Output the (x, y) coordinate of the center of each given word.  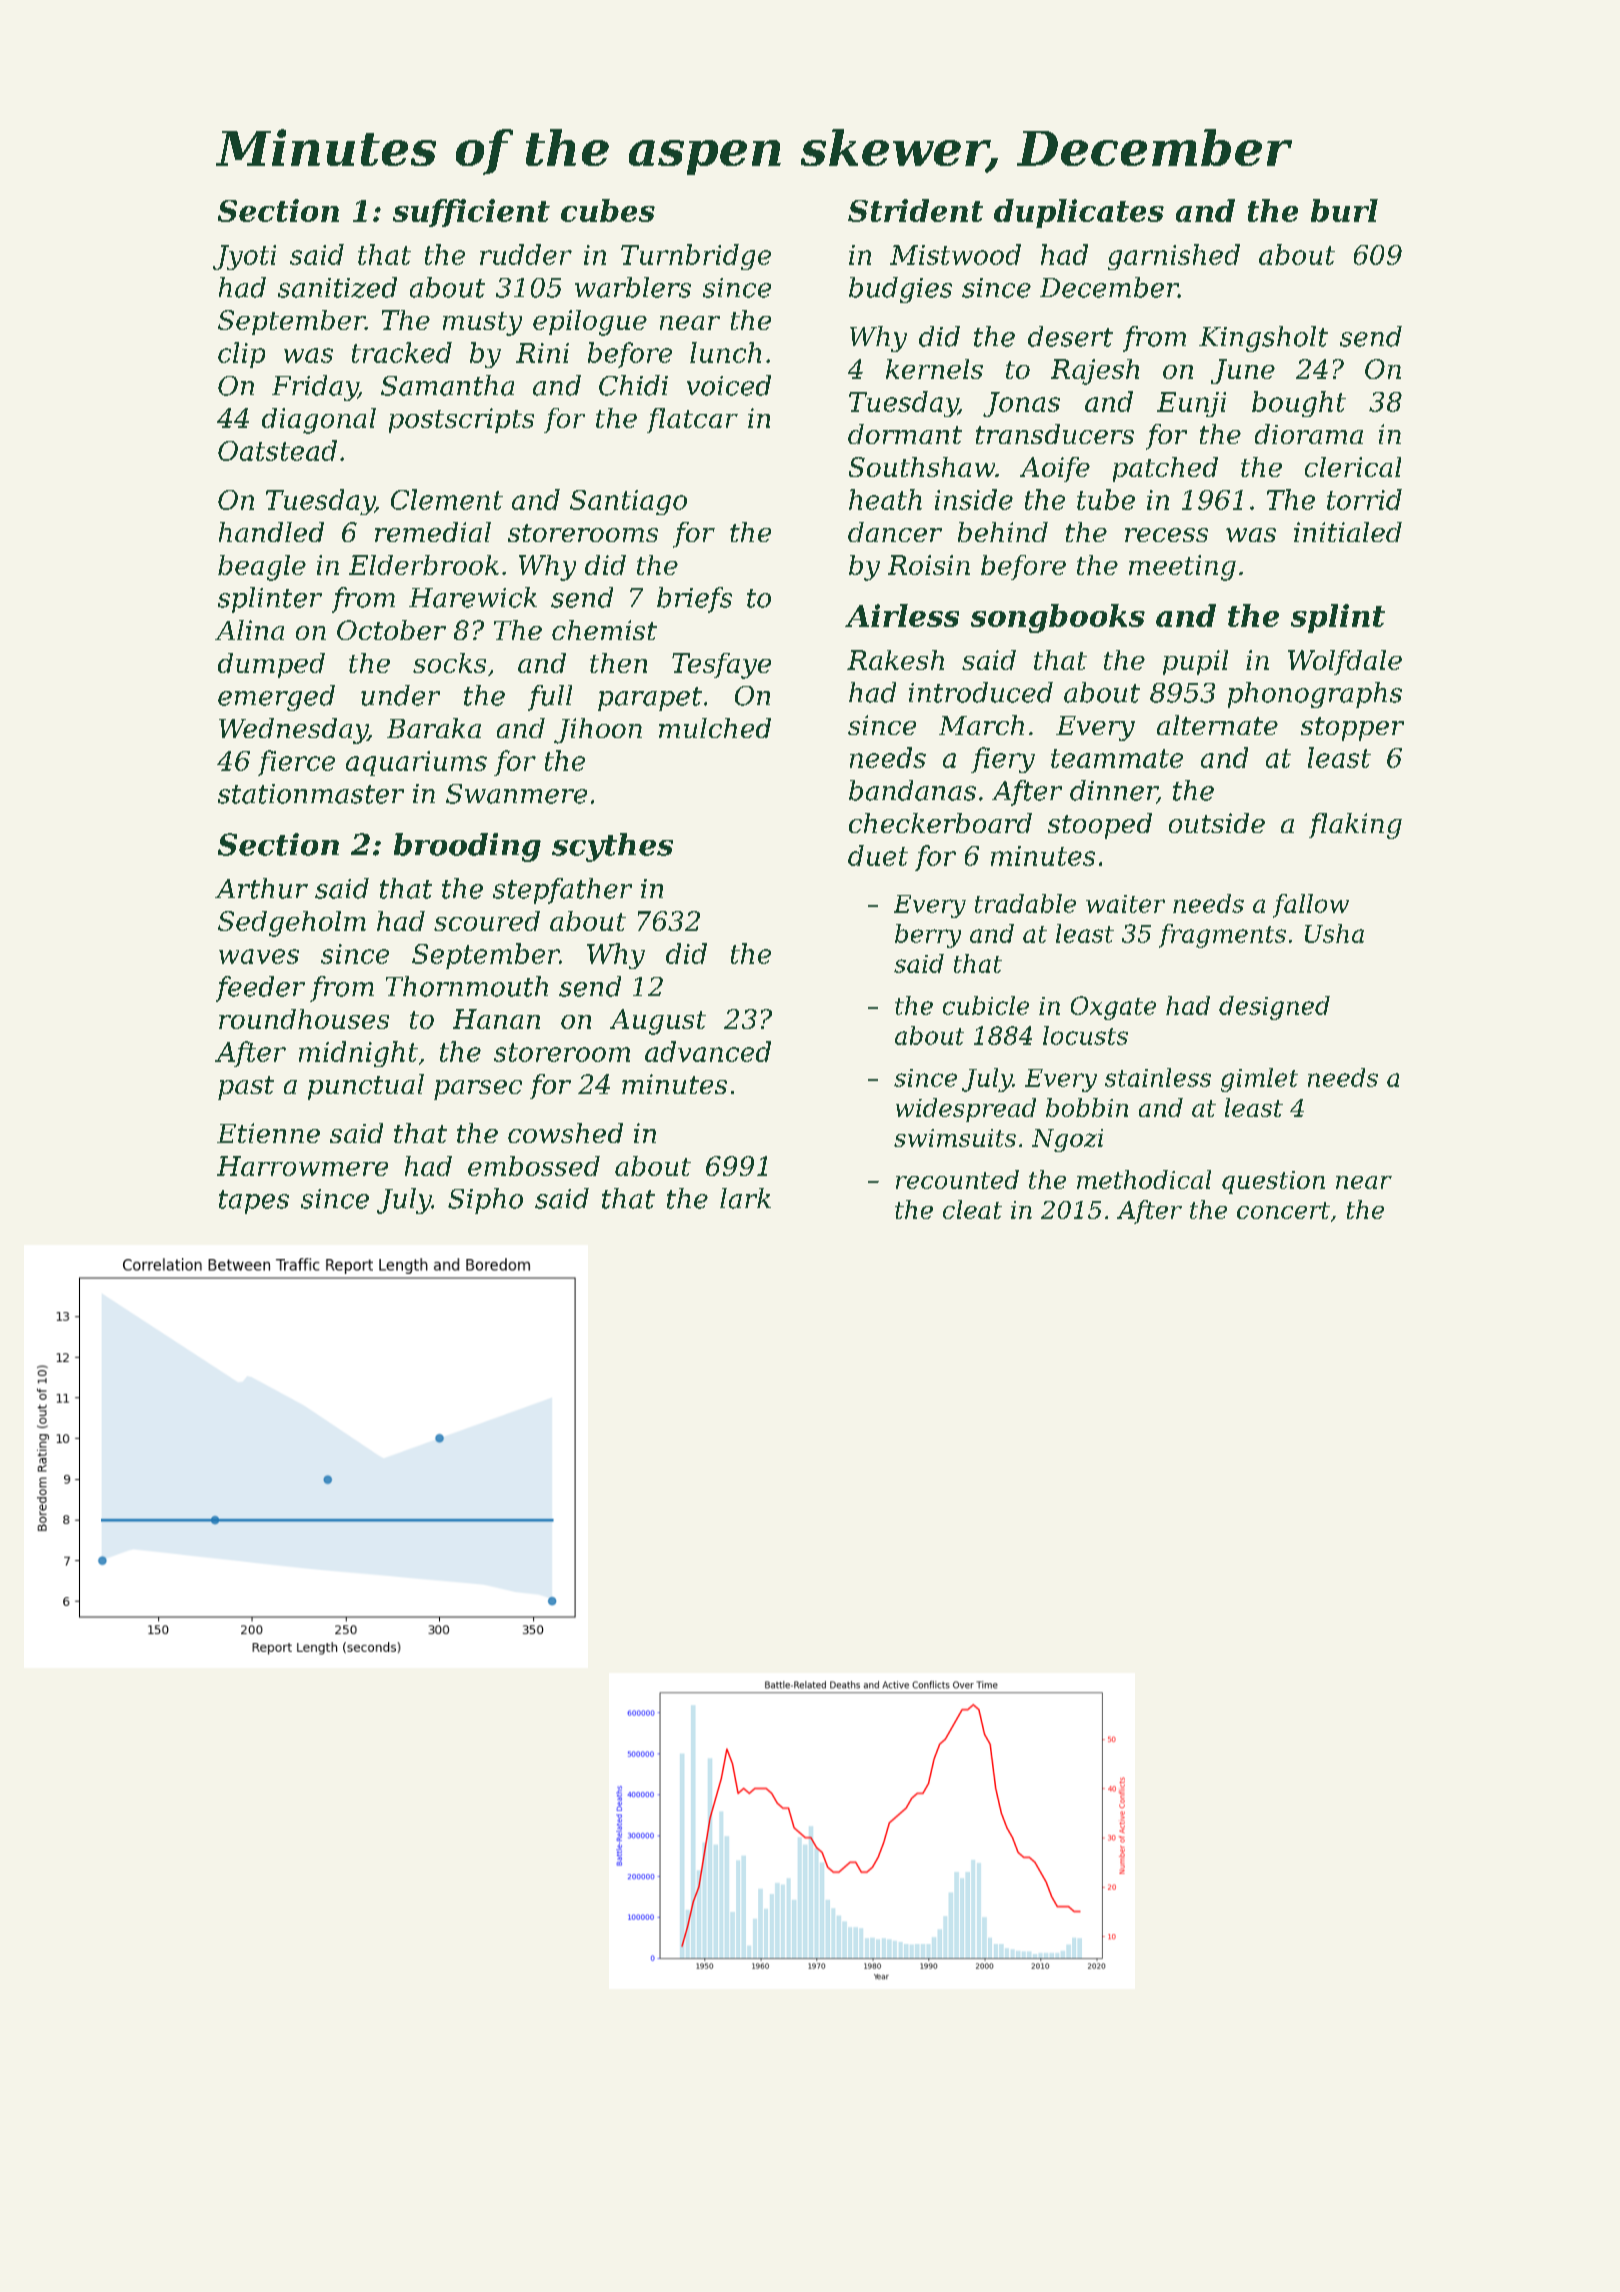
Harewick (473, 597)
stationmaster (311, 794)
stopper (1352, 729)
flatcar (692, 420)
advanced (708, 1051)
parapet (650, 699)
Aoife (1055, 469)
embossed (534, 1166)
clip (241, 355)
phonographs (1315, 695)
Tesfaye (721, 666)
